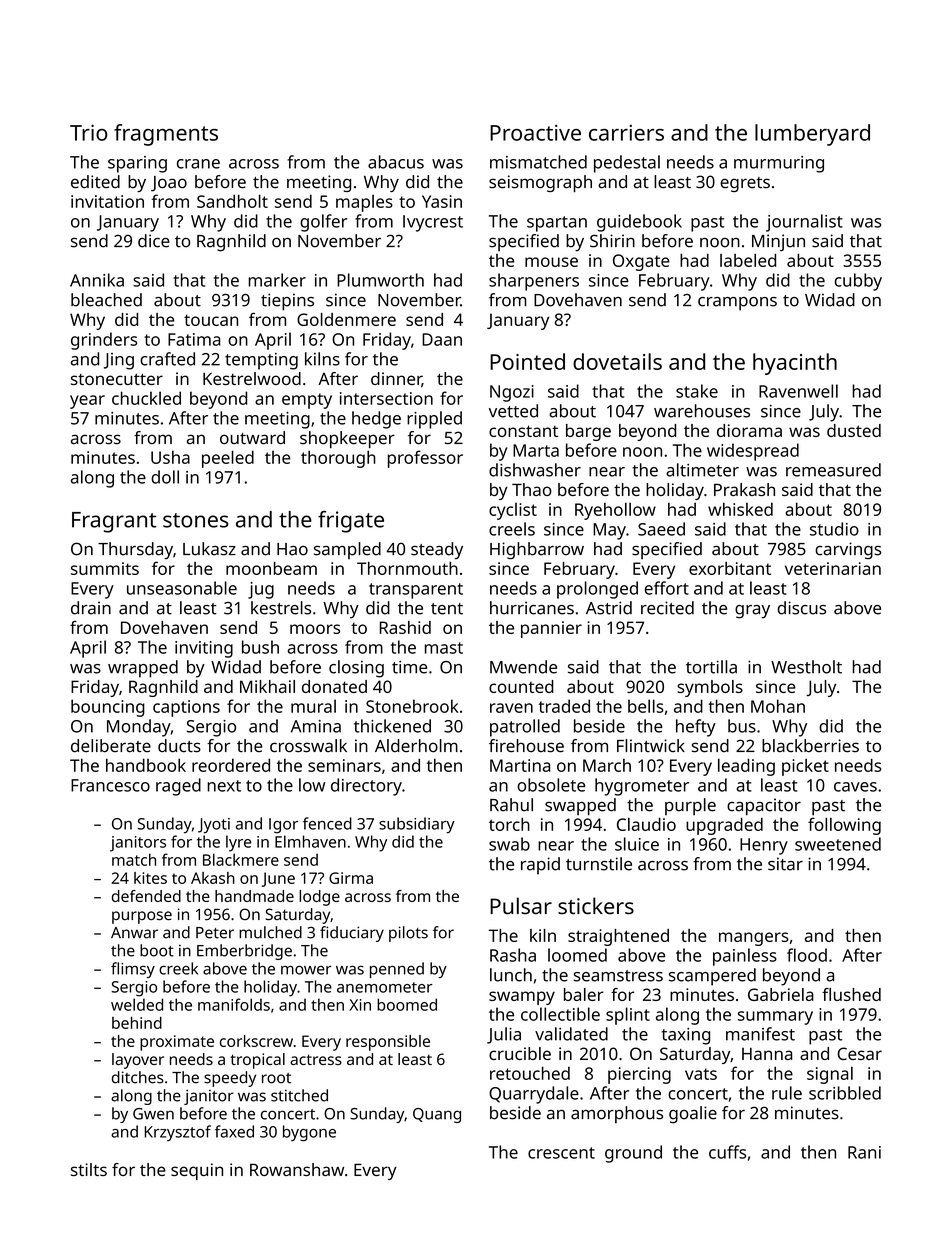 This image has height=1233, width=952. Describe the element at coordinates (297, 1169) in the image. I see `Rowanshaw` at that location.
